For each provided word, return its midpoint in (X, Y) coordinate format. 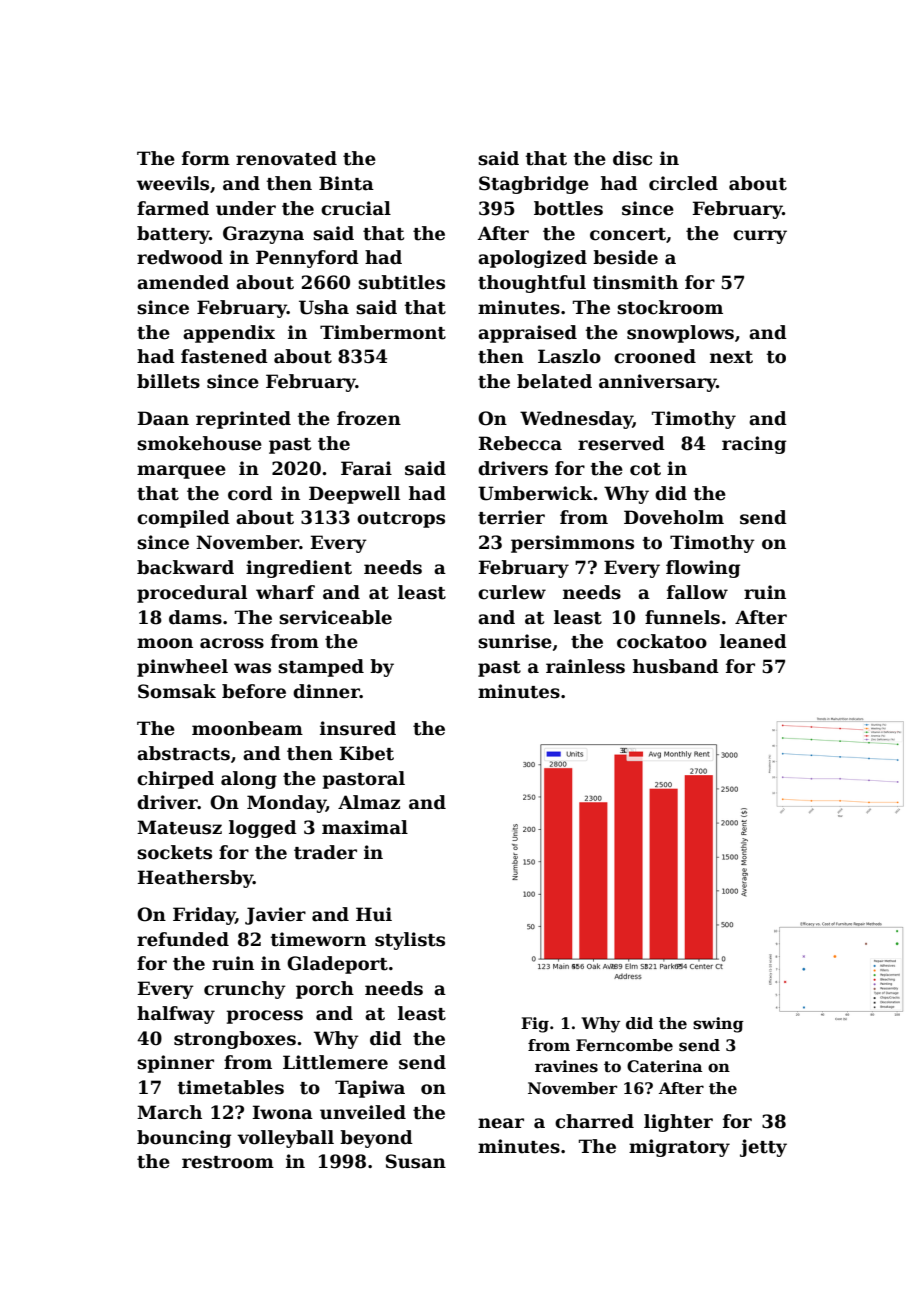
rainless (585, 666)
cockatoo (662, 641)
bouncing (184, 1139)
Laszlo (569, 356)
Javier (275, 916)
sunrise (515, 641)
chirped (175, 780)
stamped (321, 668)
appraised (527, 334)
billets (168, 381)
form (206, 158)
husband (676, 666)
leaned (753, 641)
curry (760, 237)
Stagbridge (534, 185)
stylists (410, 941)
